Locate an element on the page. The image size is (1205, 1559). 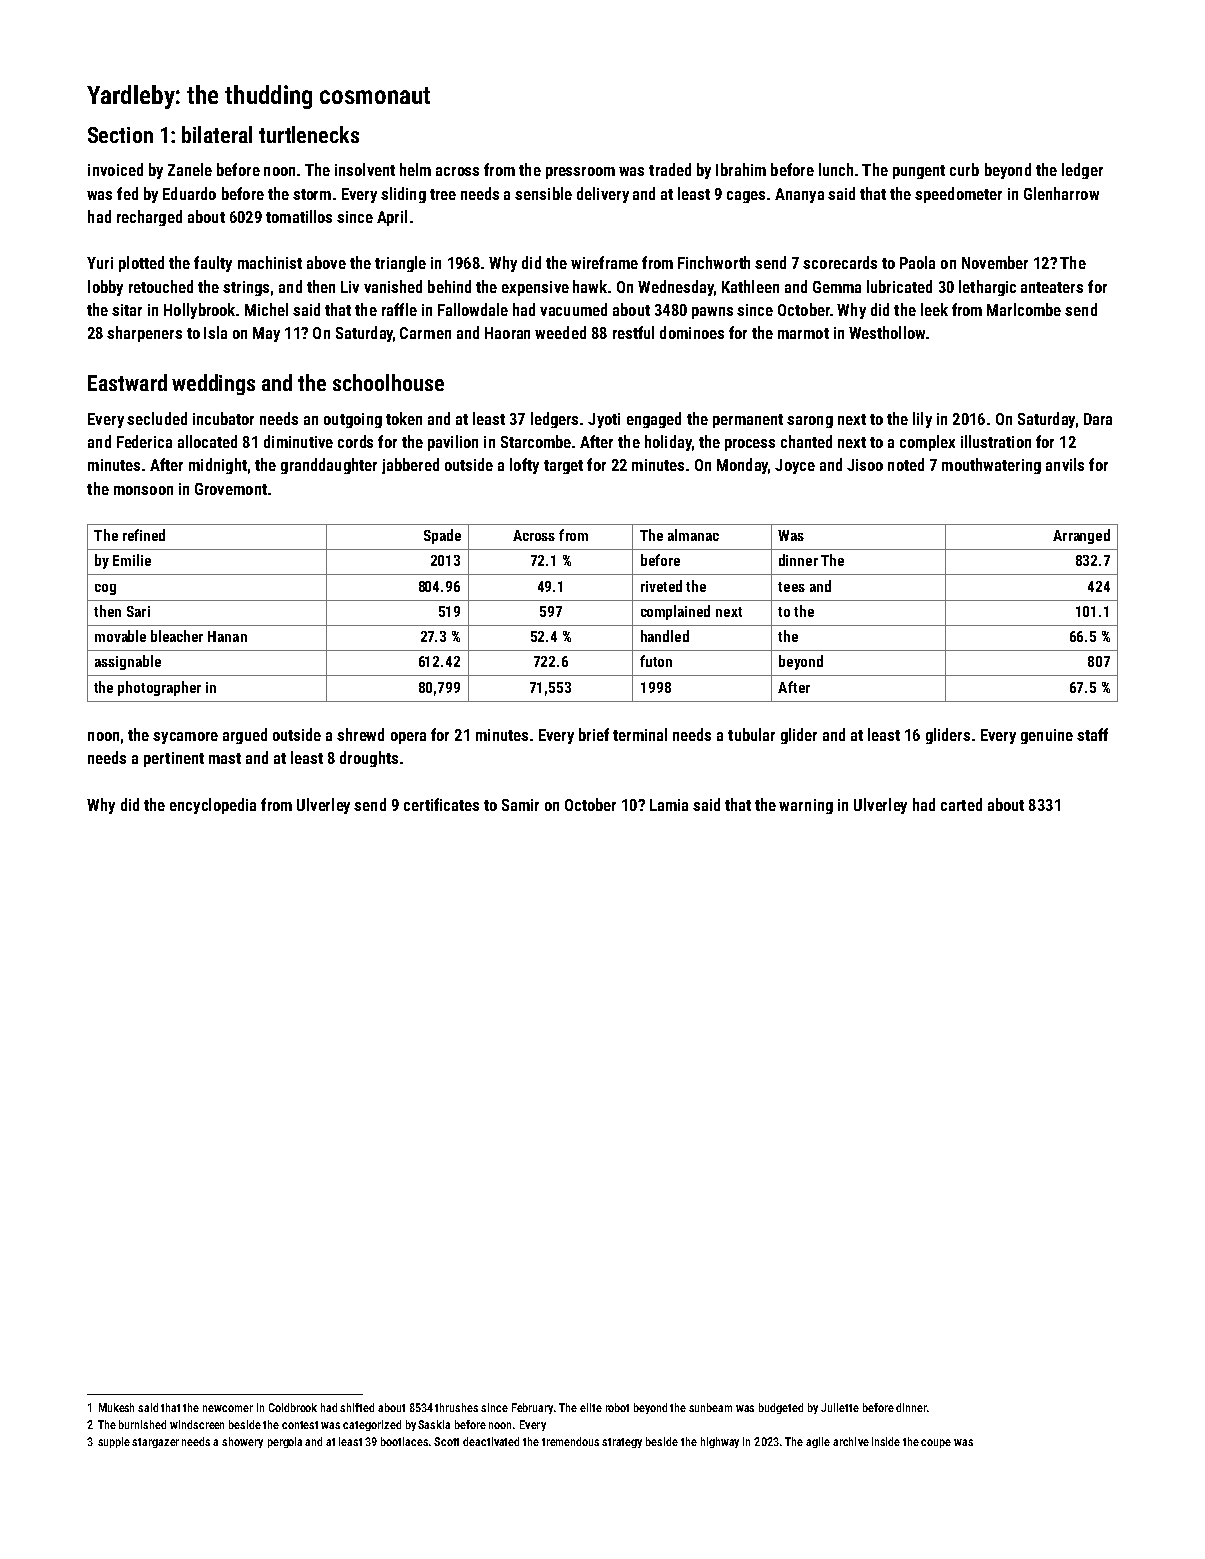
invoiced is located at coordinates (115, 169).
